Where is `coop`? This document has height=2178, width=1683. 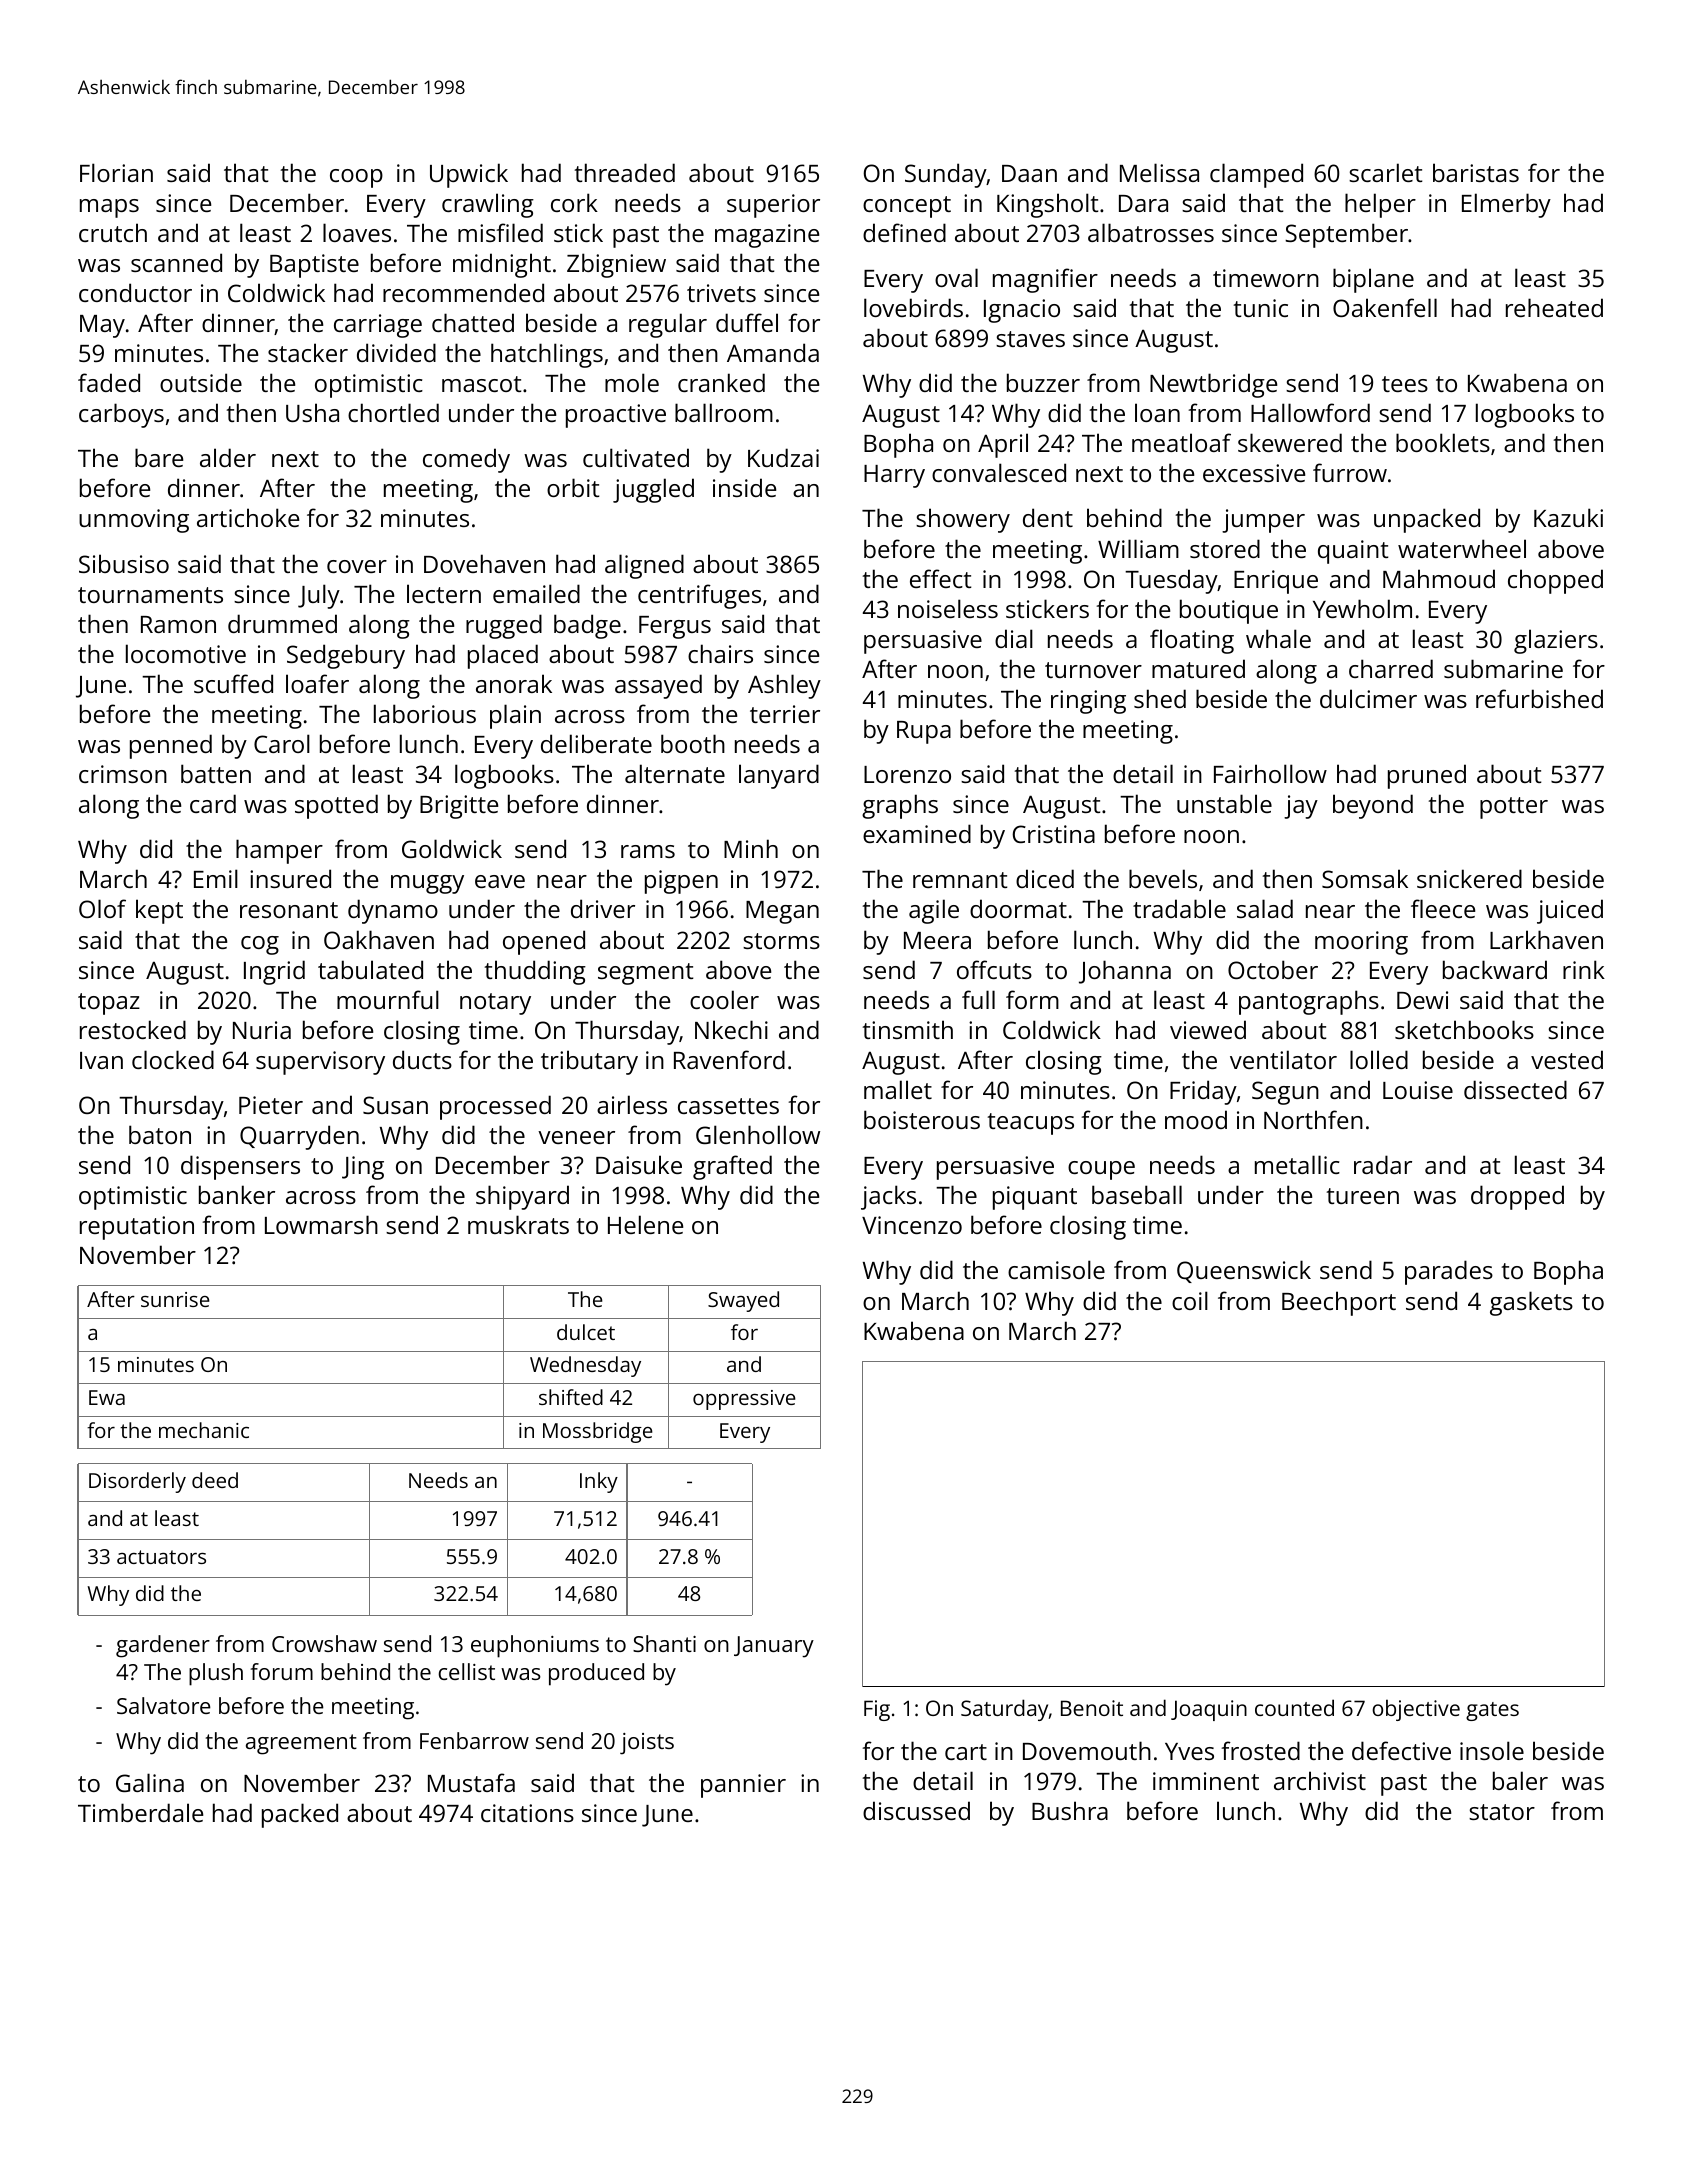 coop is located at coordinates (356, 178).
